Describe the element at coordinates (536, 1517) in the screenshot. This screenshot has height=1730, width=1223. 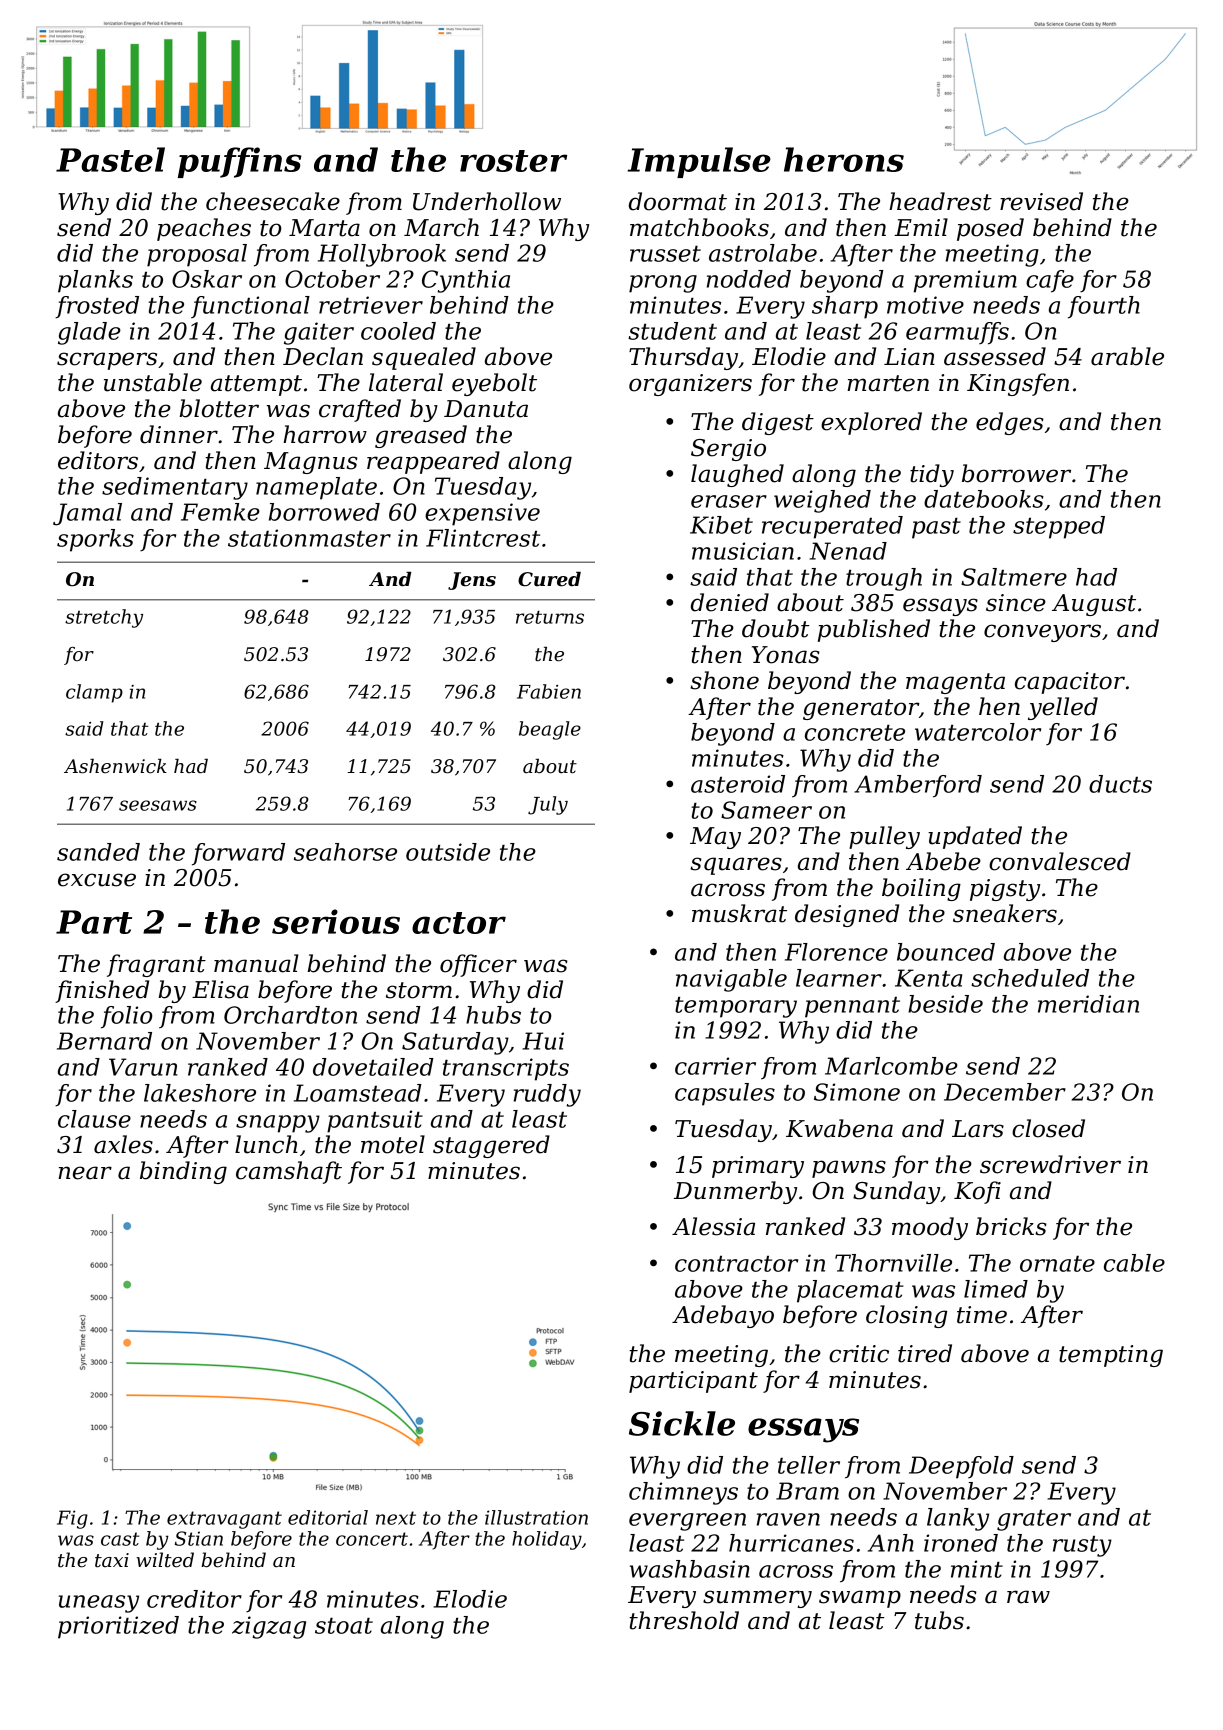
I see `illustration` at that location.
